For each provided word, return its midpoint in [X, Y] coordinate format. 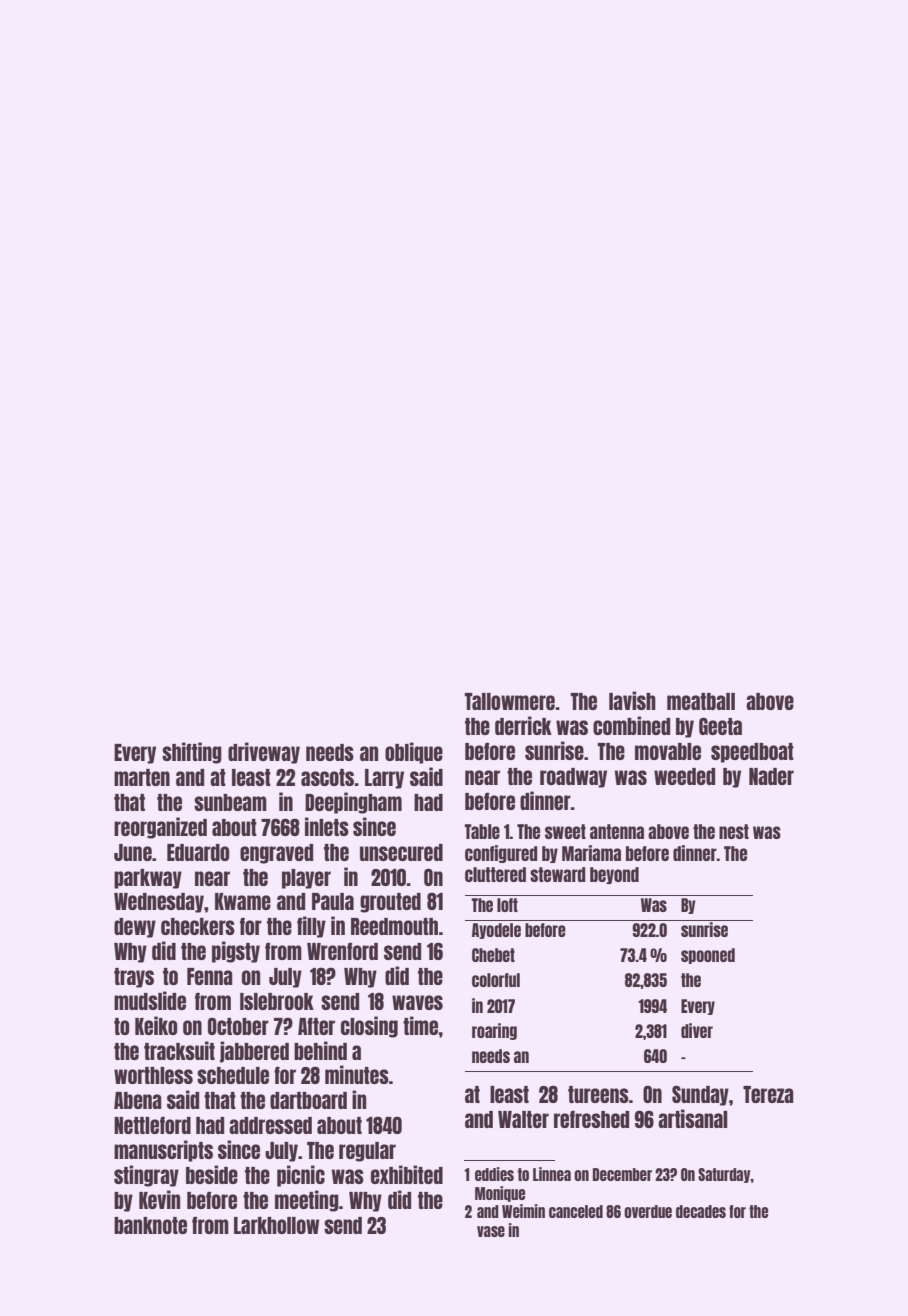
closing [369, 1027]
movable [668, 751]
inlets [327, 826]
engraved [276, 854]
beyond [614, 875]
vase [491, 1231]
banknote [150, 1225]
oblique [414, 753]
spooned [708, 956]
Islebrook [277, 1001]
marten [142, 777]
